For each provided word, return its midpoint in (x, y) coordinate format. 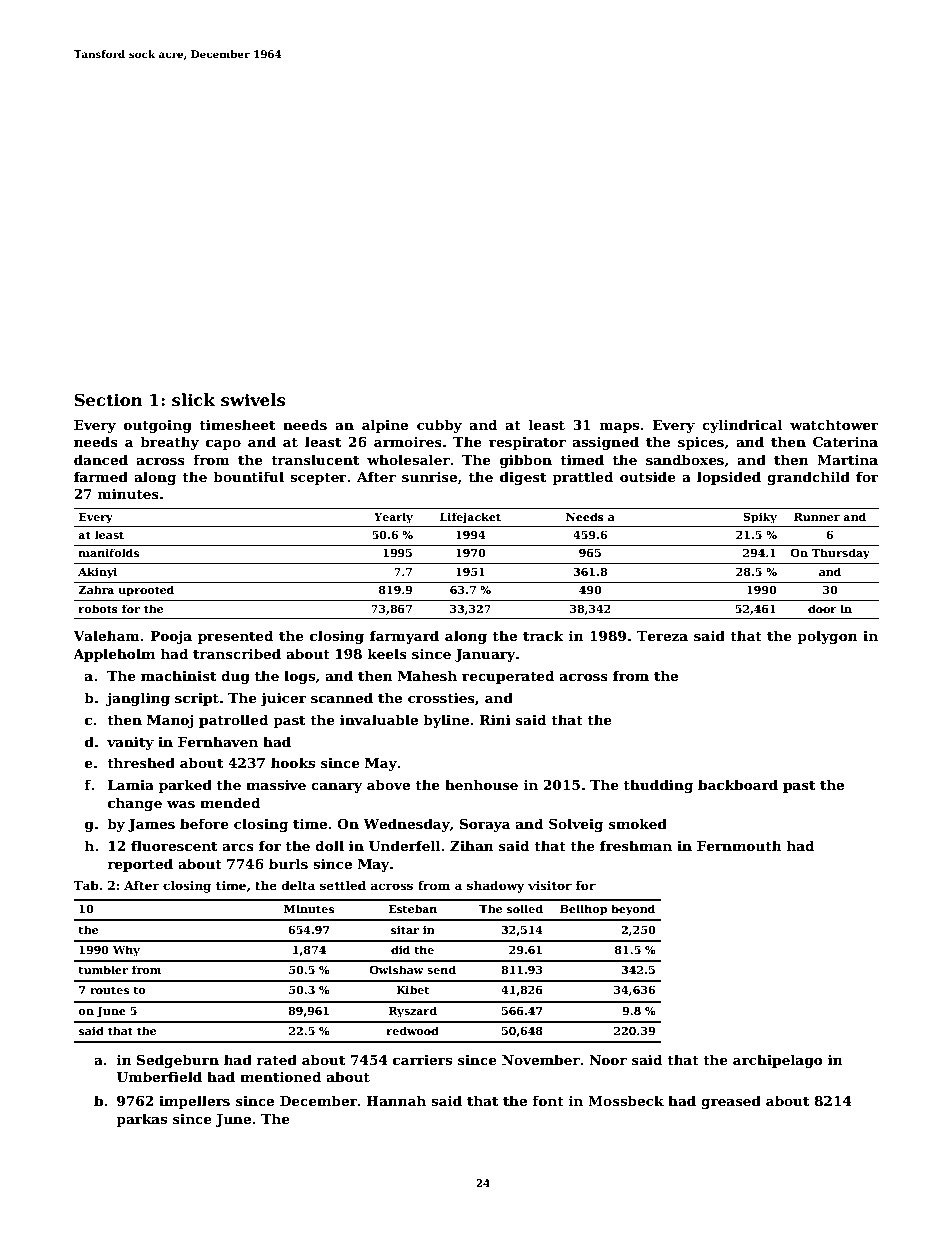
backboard (738, 784)
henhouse (481, 784)
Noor (608, 1060)
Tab (86, 885)
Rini (495, 720)
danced (101, 459)
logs (299, 677)
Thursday (841, 554)
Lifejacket (470, 518)
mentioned (280, 1076)
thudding (658, 786)
